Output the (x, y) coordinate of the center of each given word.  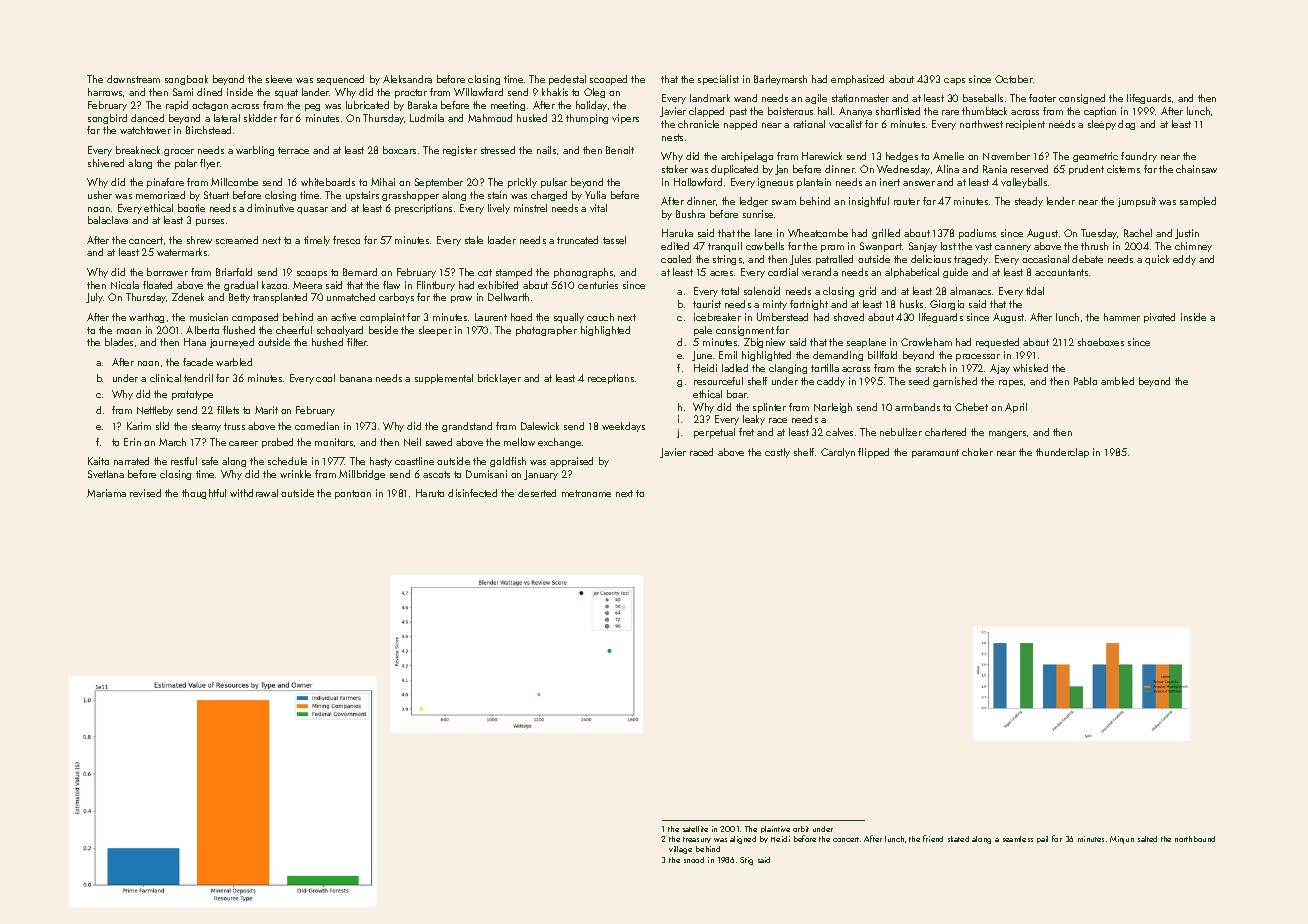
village (680, 850)
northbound (1195, 839)
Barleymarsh (780, 80)
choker (977, 452)
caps (954, 81)
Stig (746, 861)
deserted (537, 493)
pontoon (353, 494)
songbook (186, 80)
